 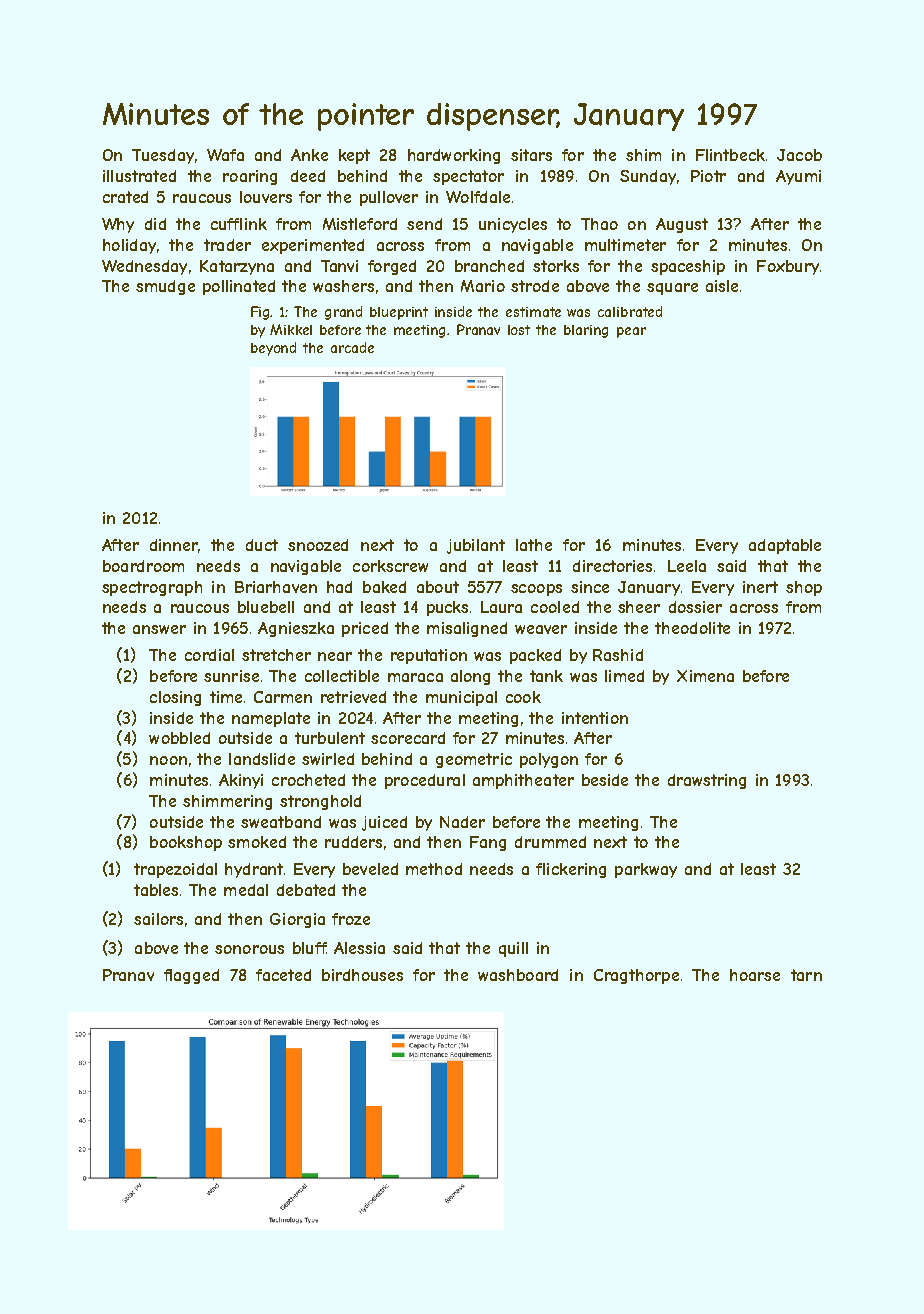 I want to click on pear, so click(x=631, y=332).
